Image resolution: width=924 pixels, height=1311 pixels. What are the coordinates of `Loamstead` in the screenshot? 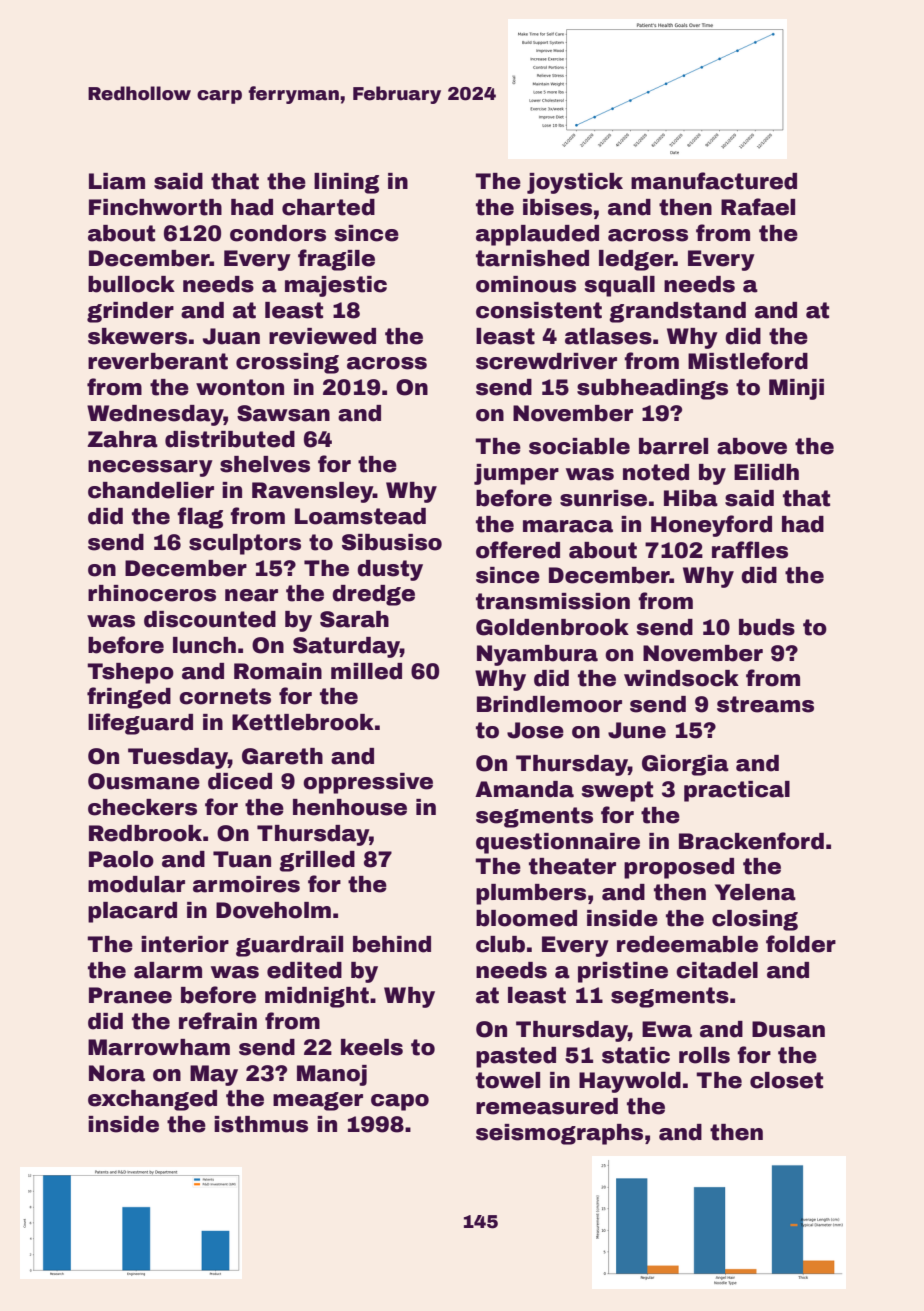 It's located at (360, 516).
